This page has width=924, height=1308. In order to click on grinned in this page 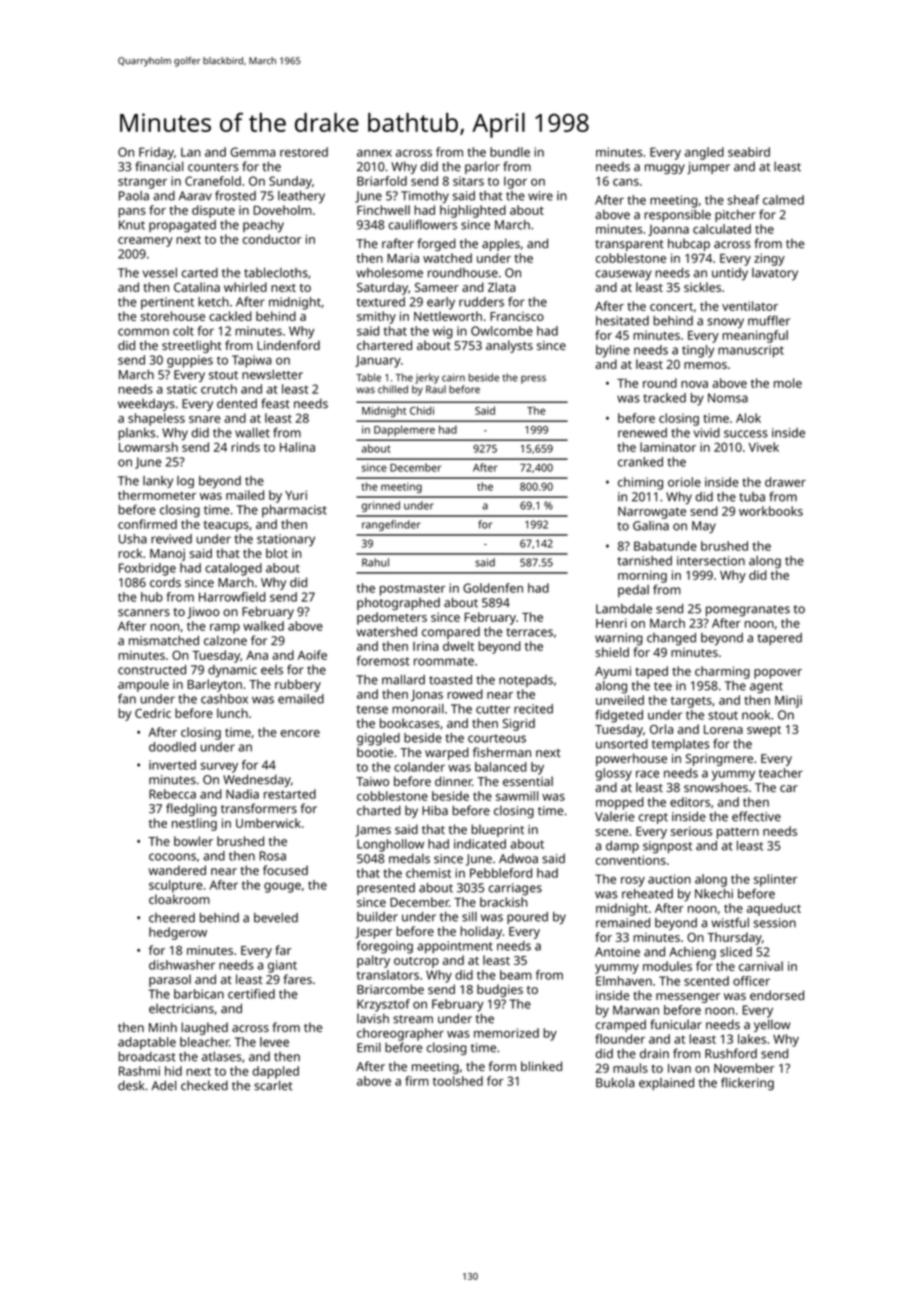, I will do `click(381, 506)`.
